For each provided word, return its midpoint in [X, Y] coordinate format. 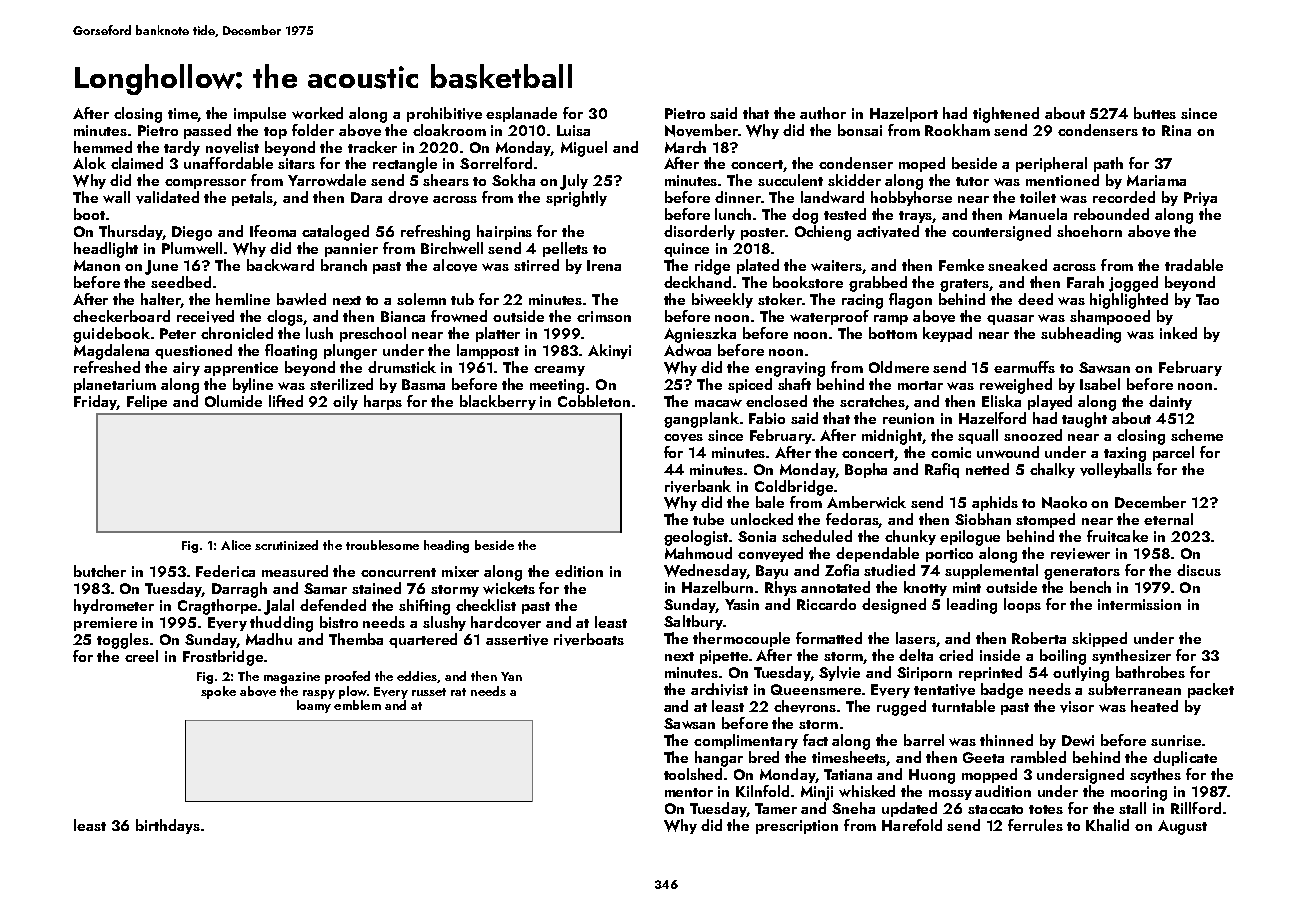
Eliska [1001, 401]
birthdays [168, 826]
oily [345, 402]
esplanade [521, 114]
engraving [790, 369]
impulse [260, 114]
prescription [797, 827]
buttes [1155, 113]
